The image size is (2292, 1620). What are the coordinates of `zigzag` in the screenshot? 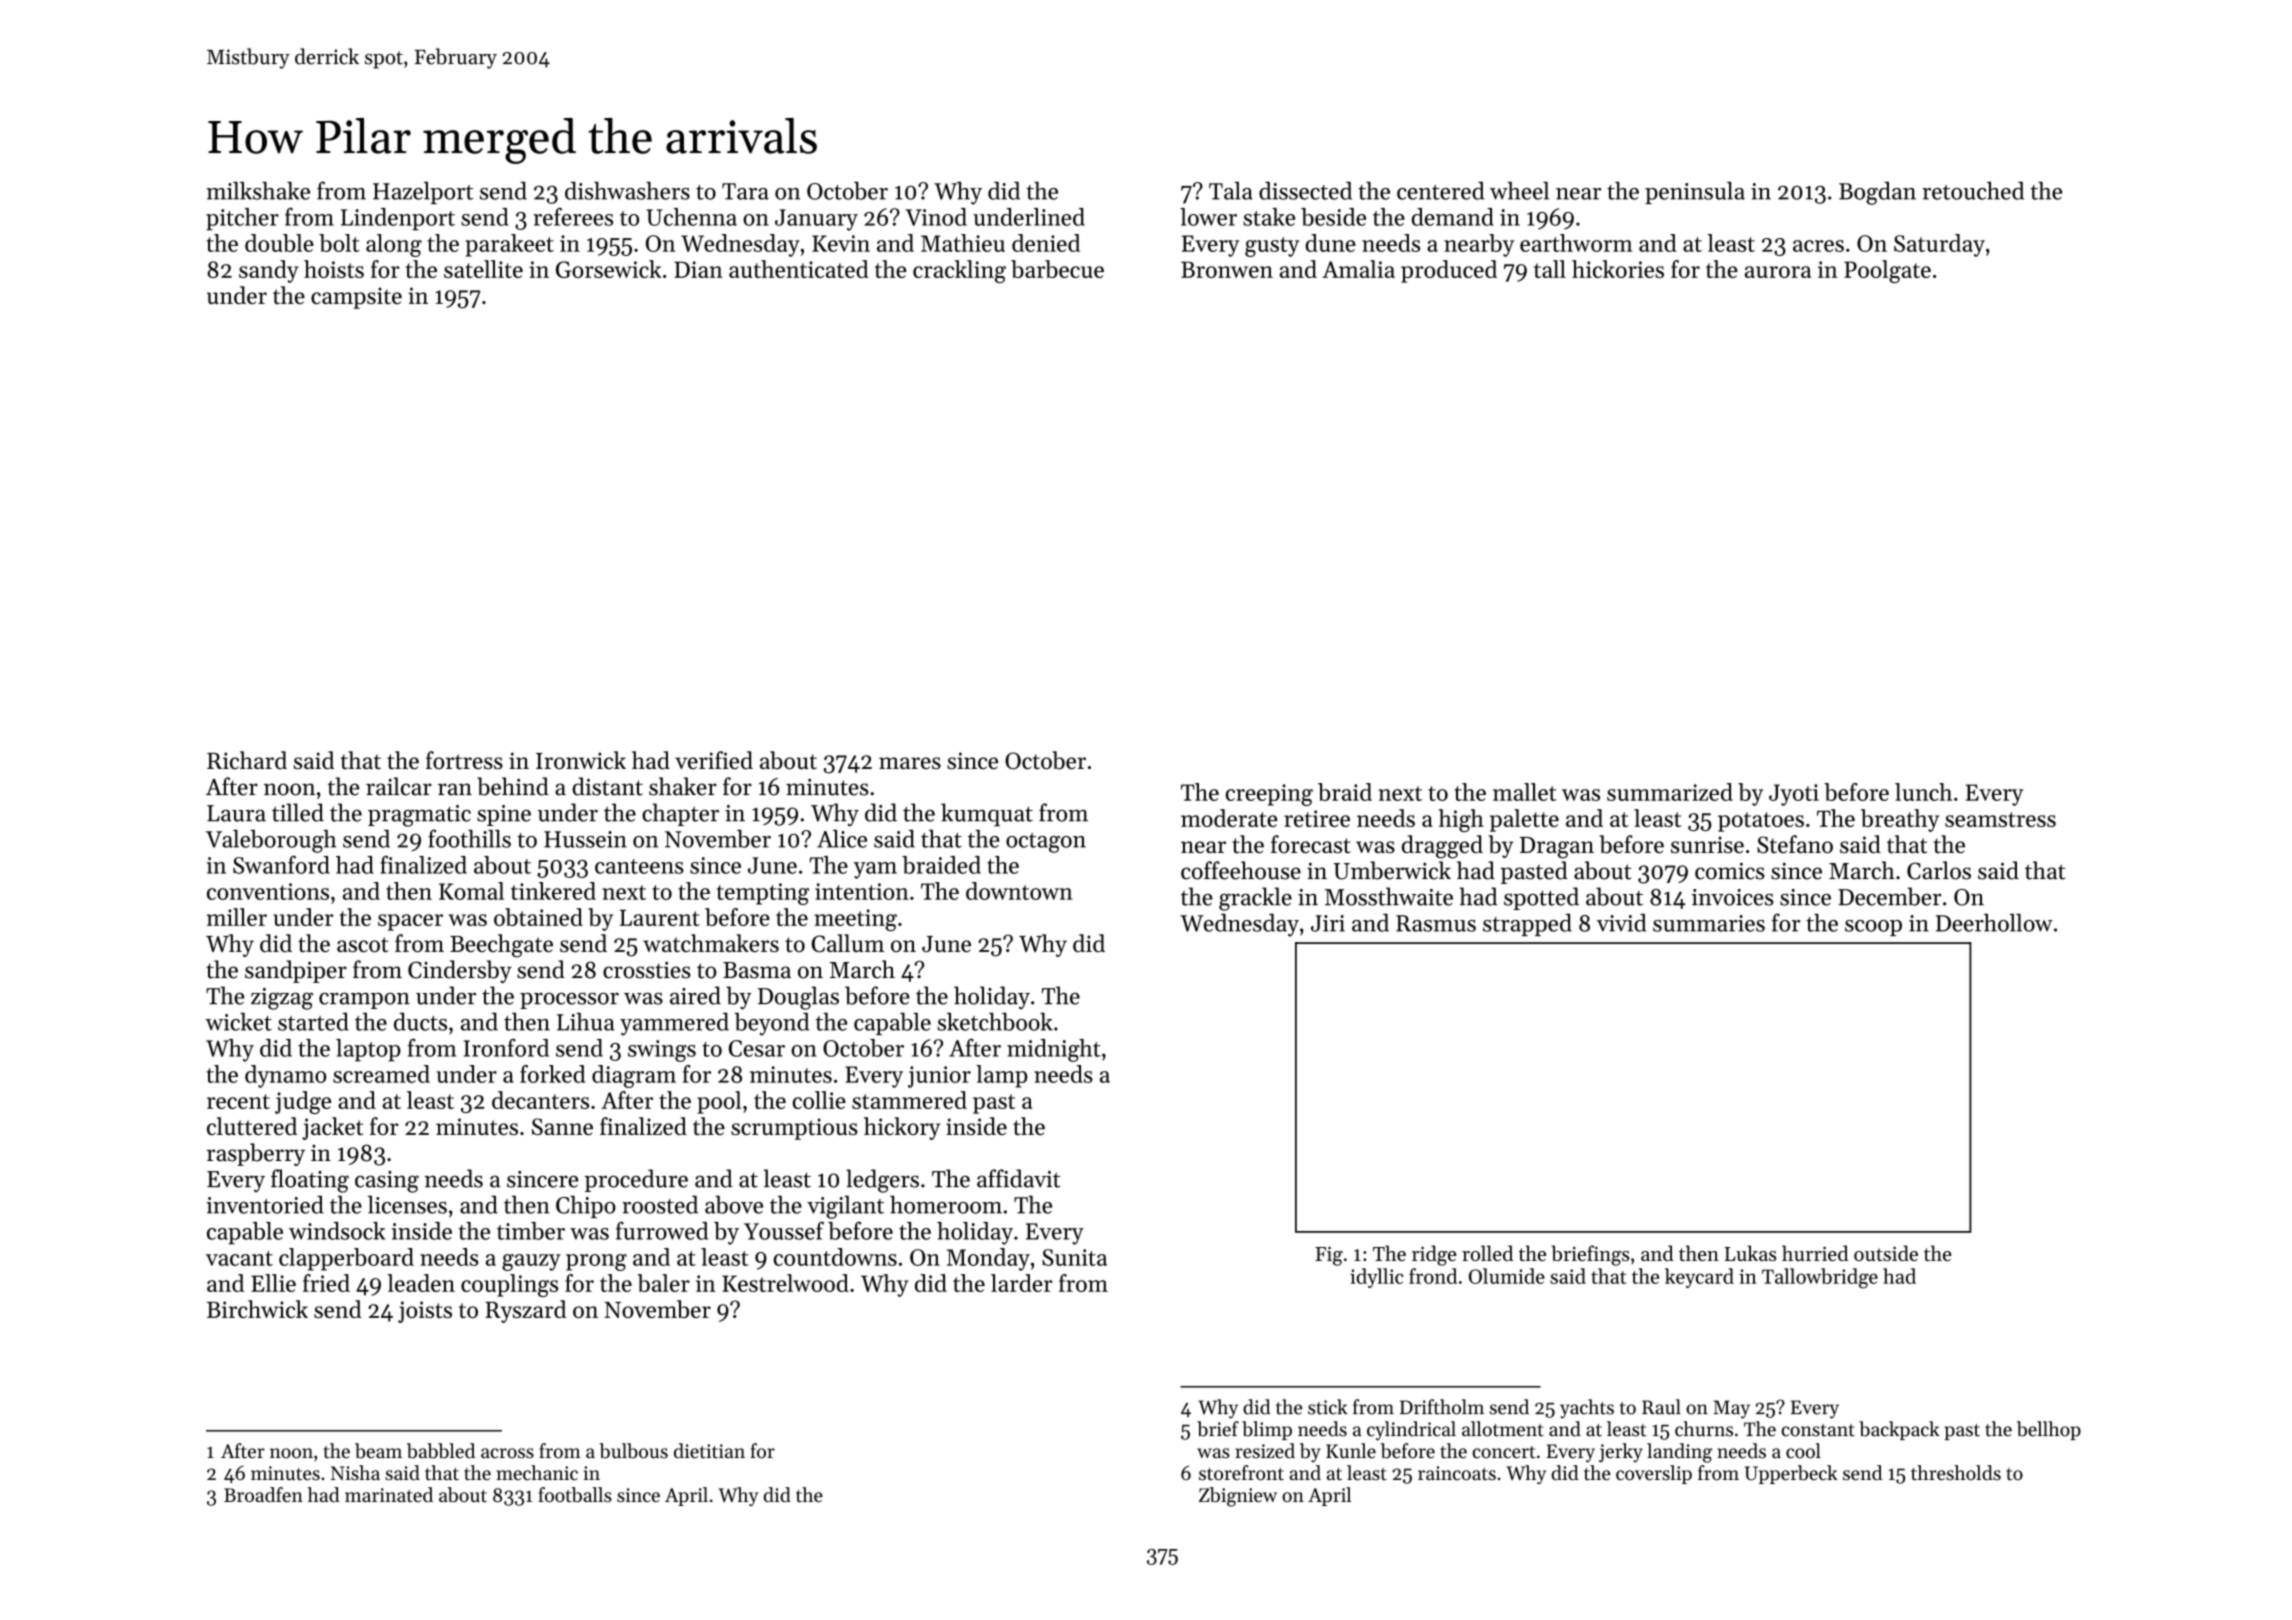 It's located at (282, 999).
